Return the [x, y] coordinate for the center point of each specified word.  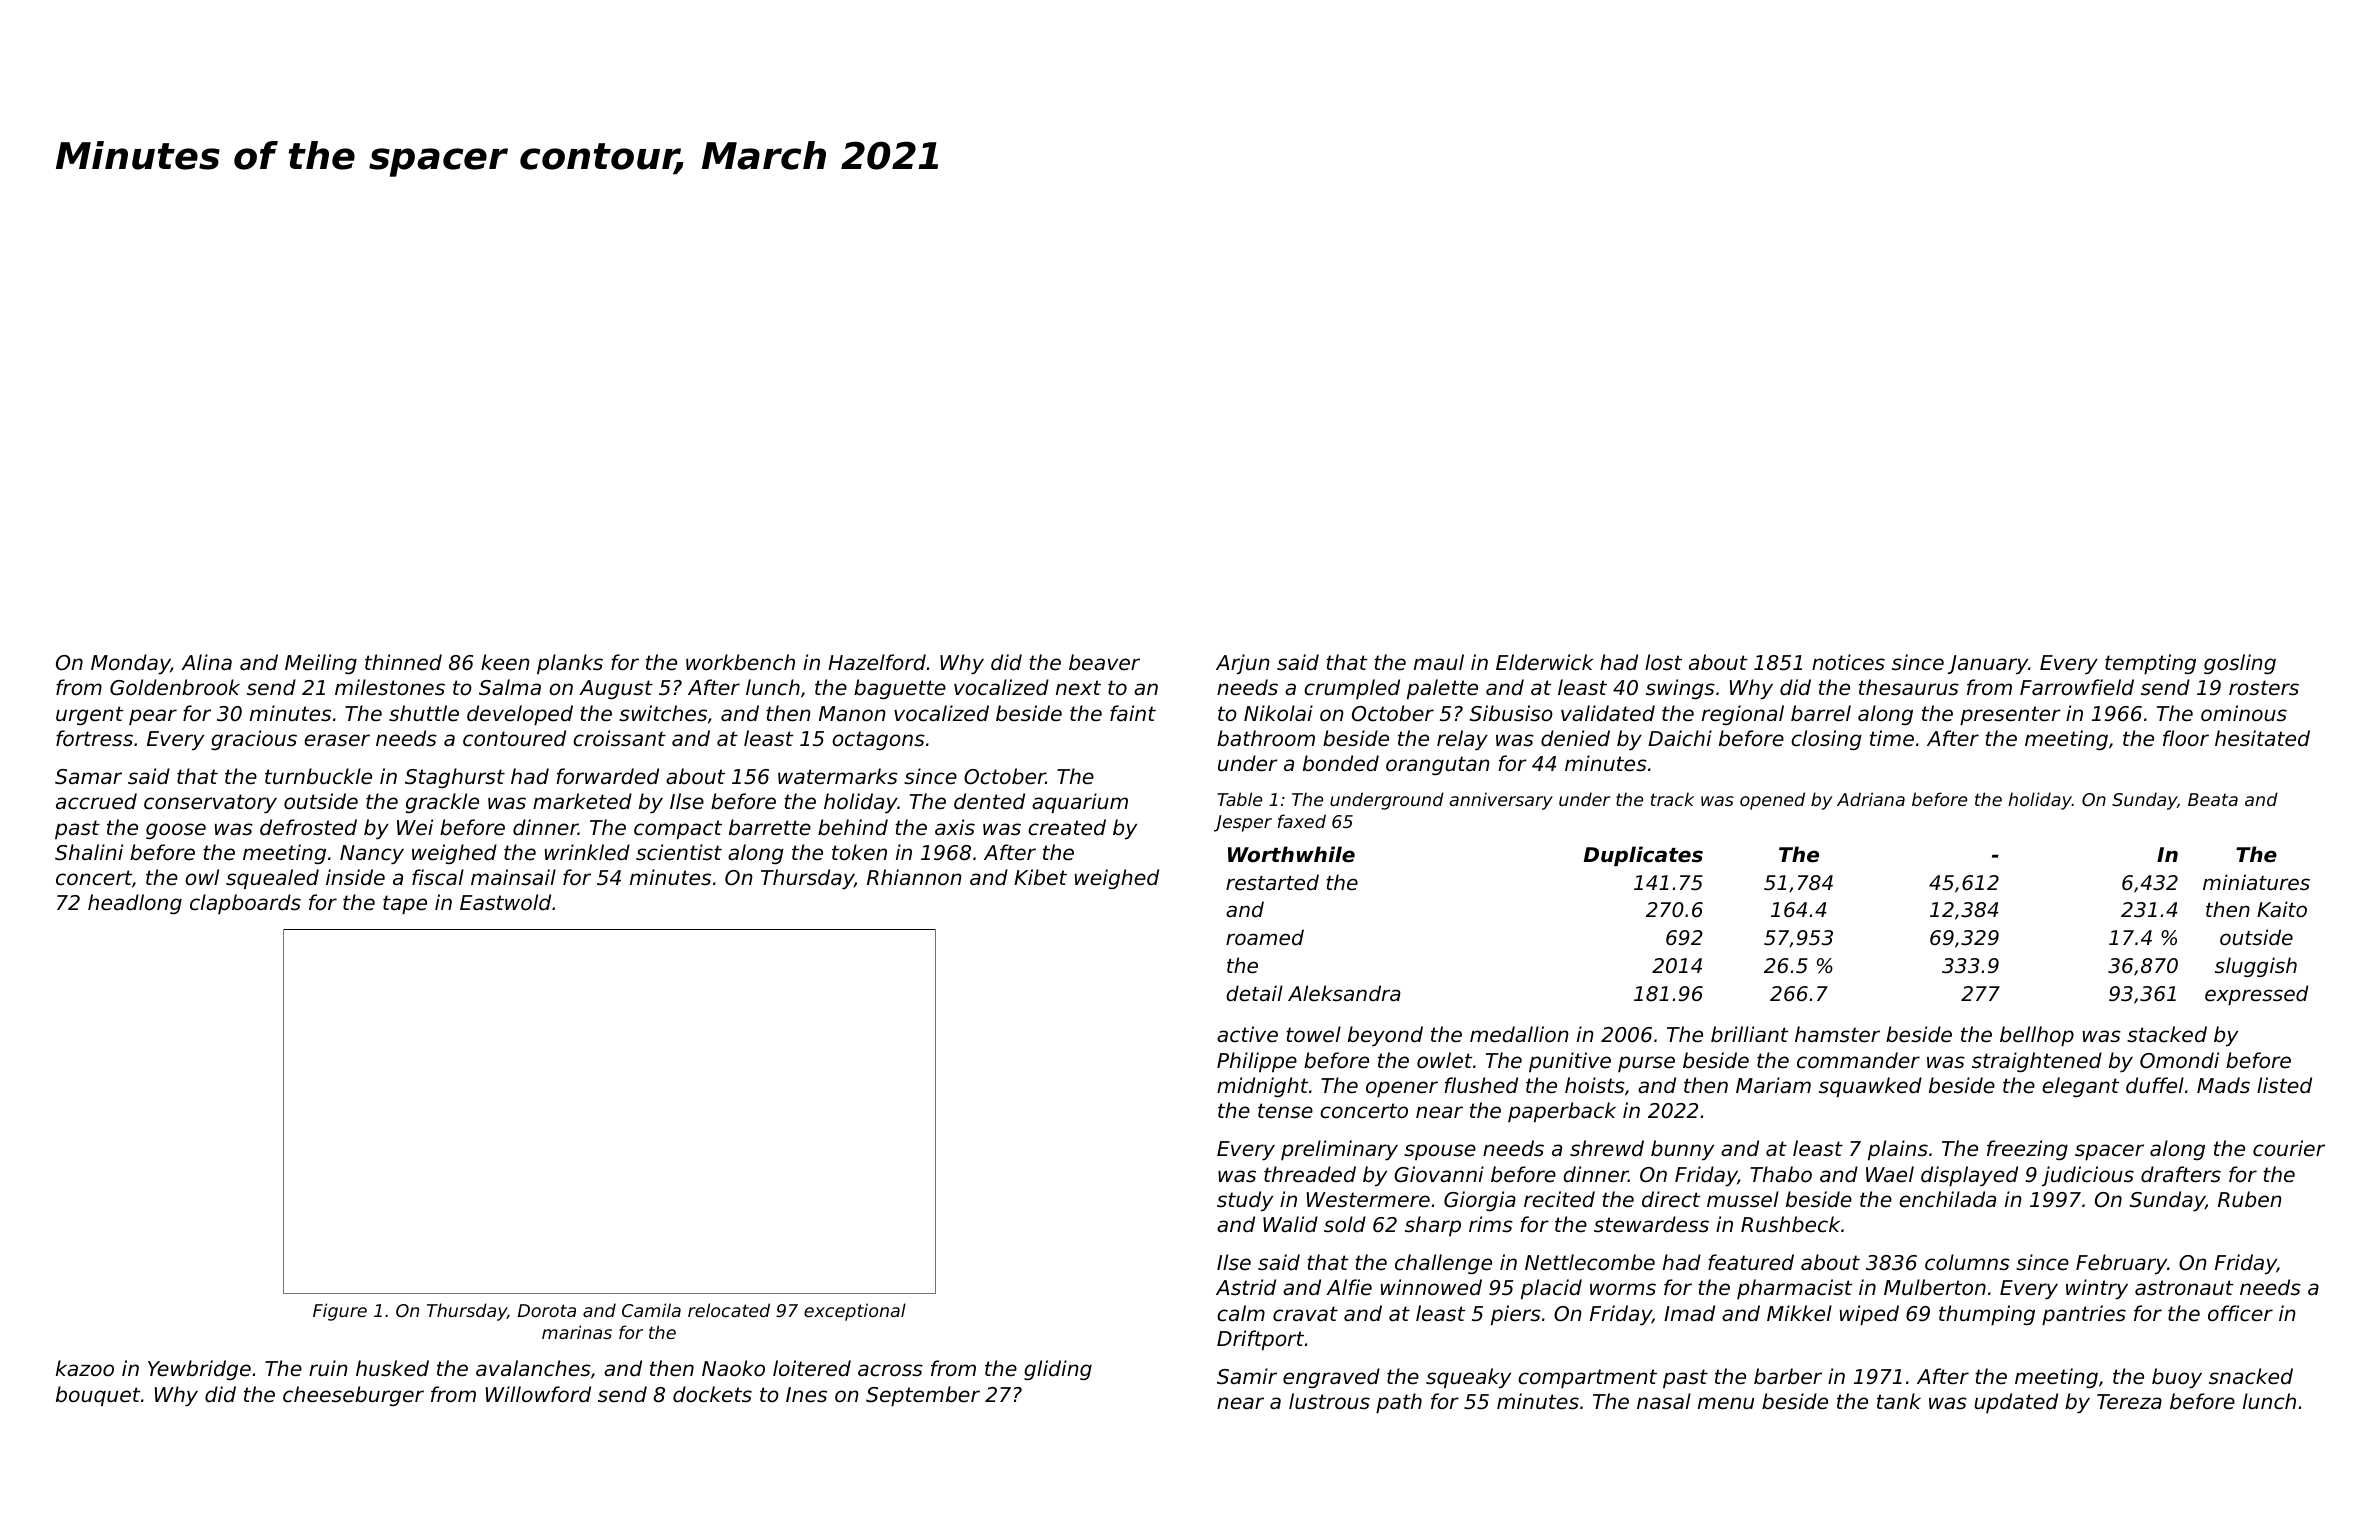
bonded [1341, 763]
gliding [1058, 1370]
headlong [135, 904]
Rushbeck [1790, 1224]
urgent [89, 715]
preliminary [1339, 1150]
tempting [2150, 664]
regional [1743, 715]
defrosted [308, 827]
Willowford [538, 1394]
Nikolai [1278, 713]
